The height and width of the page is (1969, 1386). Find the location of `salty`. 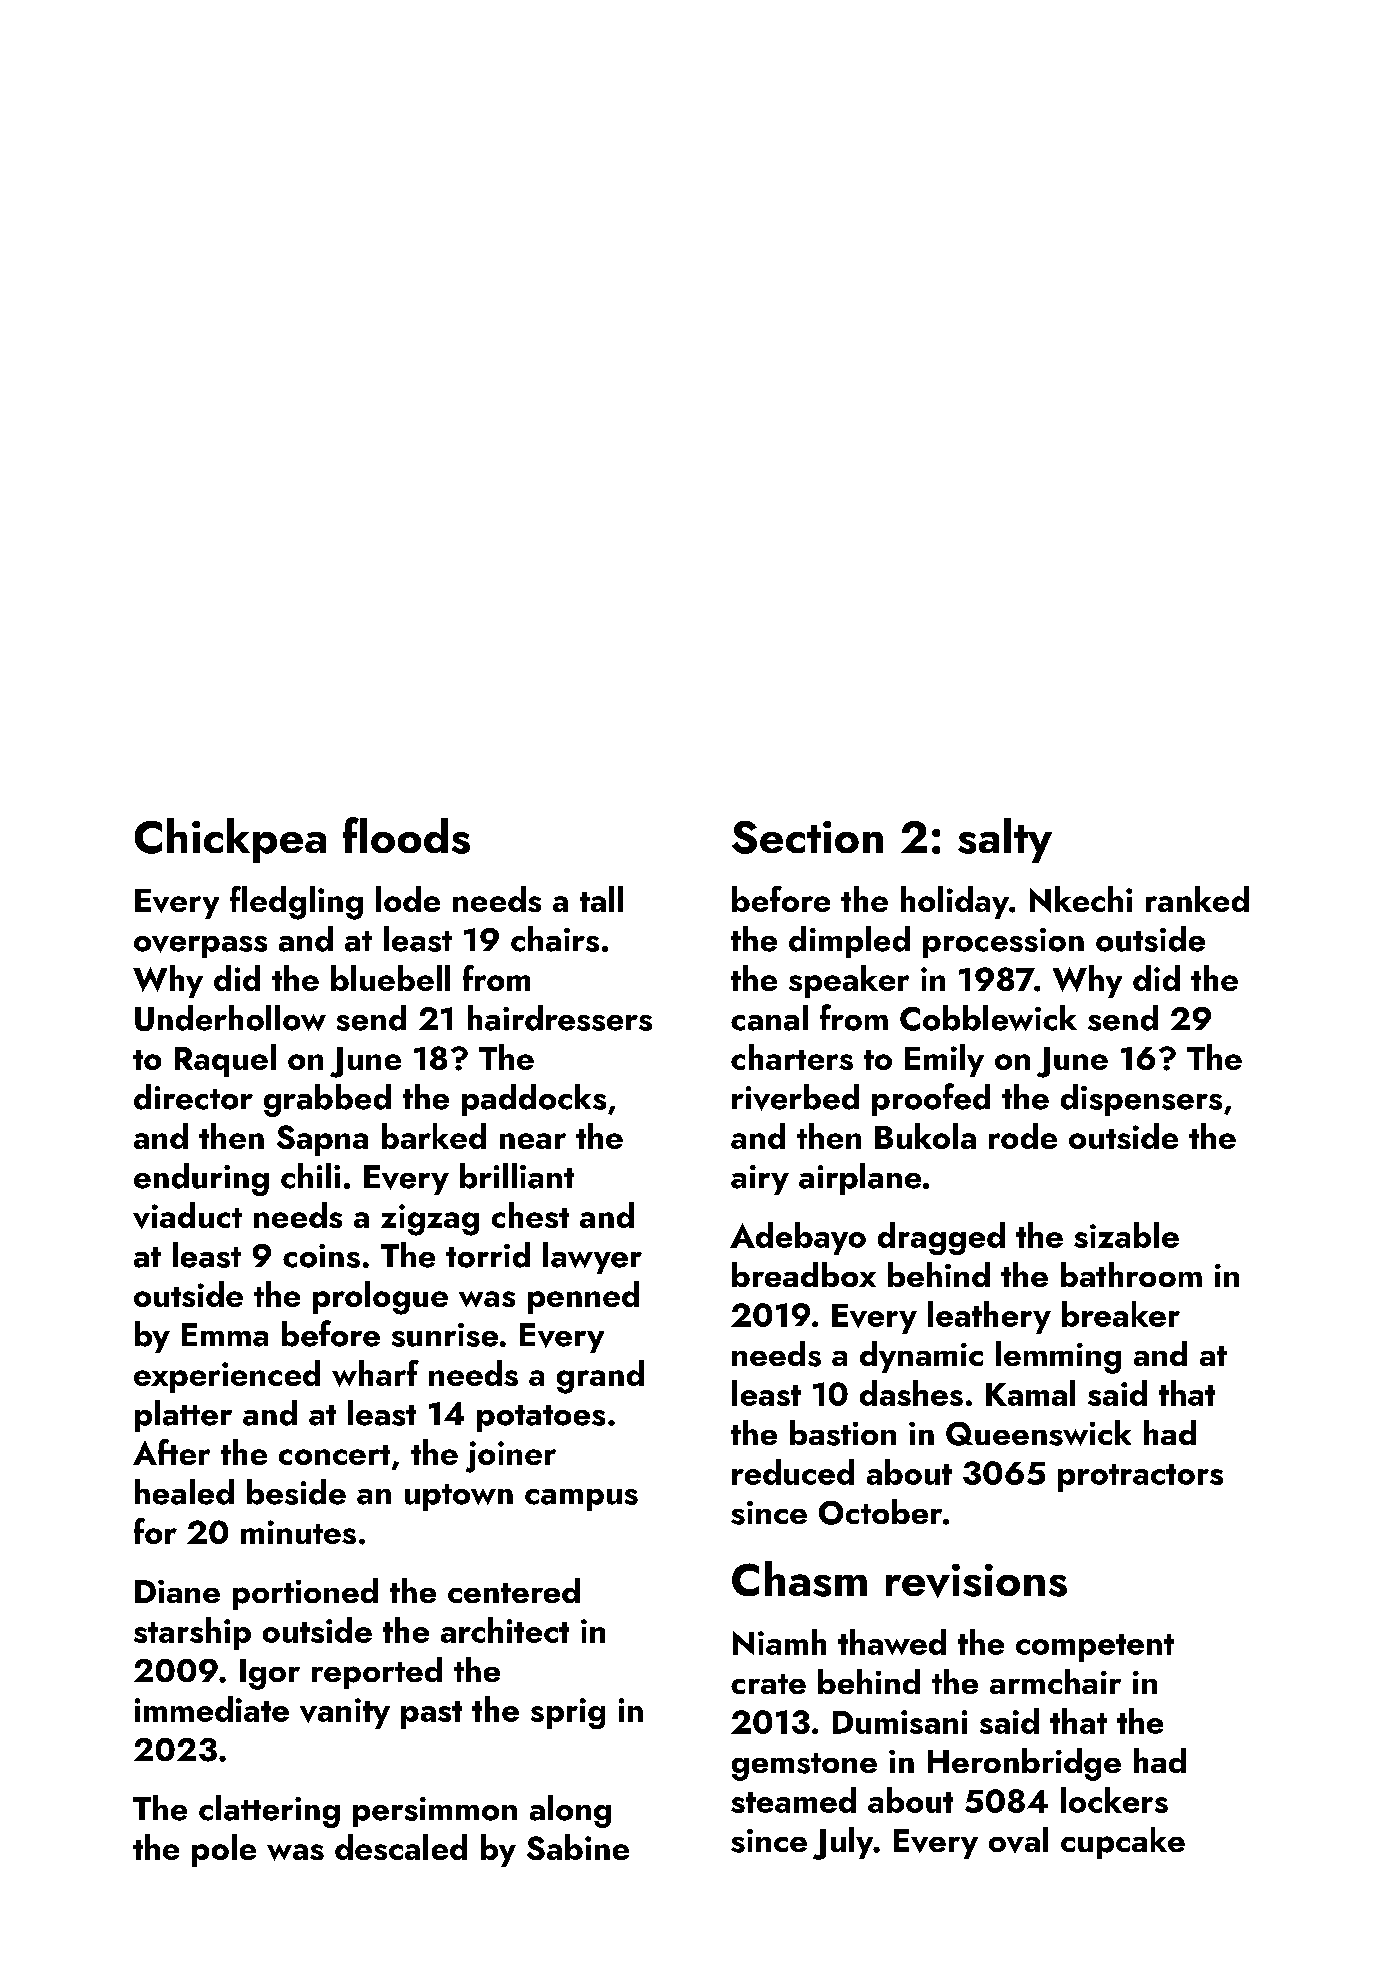

salty is located at coordinates (1005, 840).
